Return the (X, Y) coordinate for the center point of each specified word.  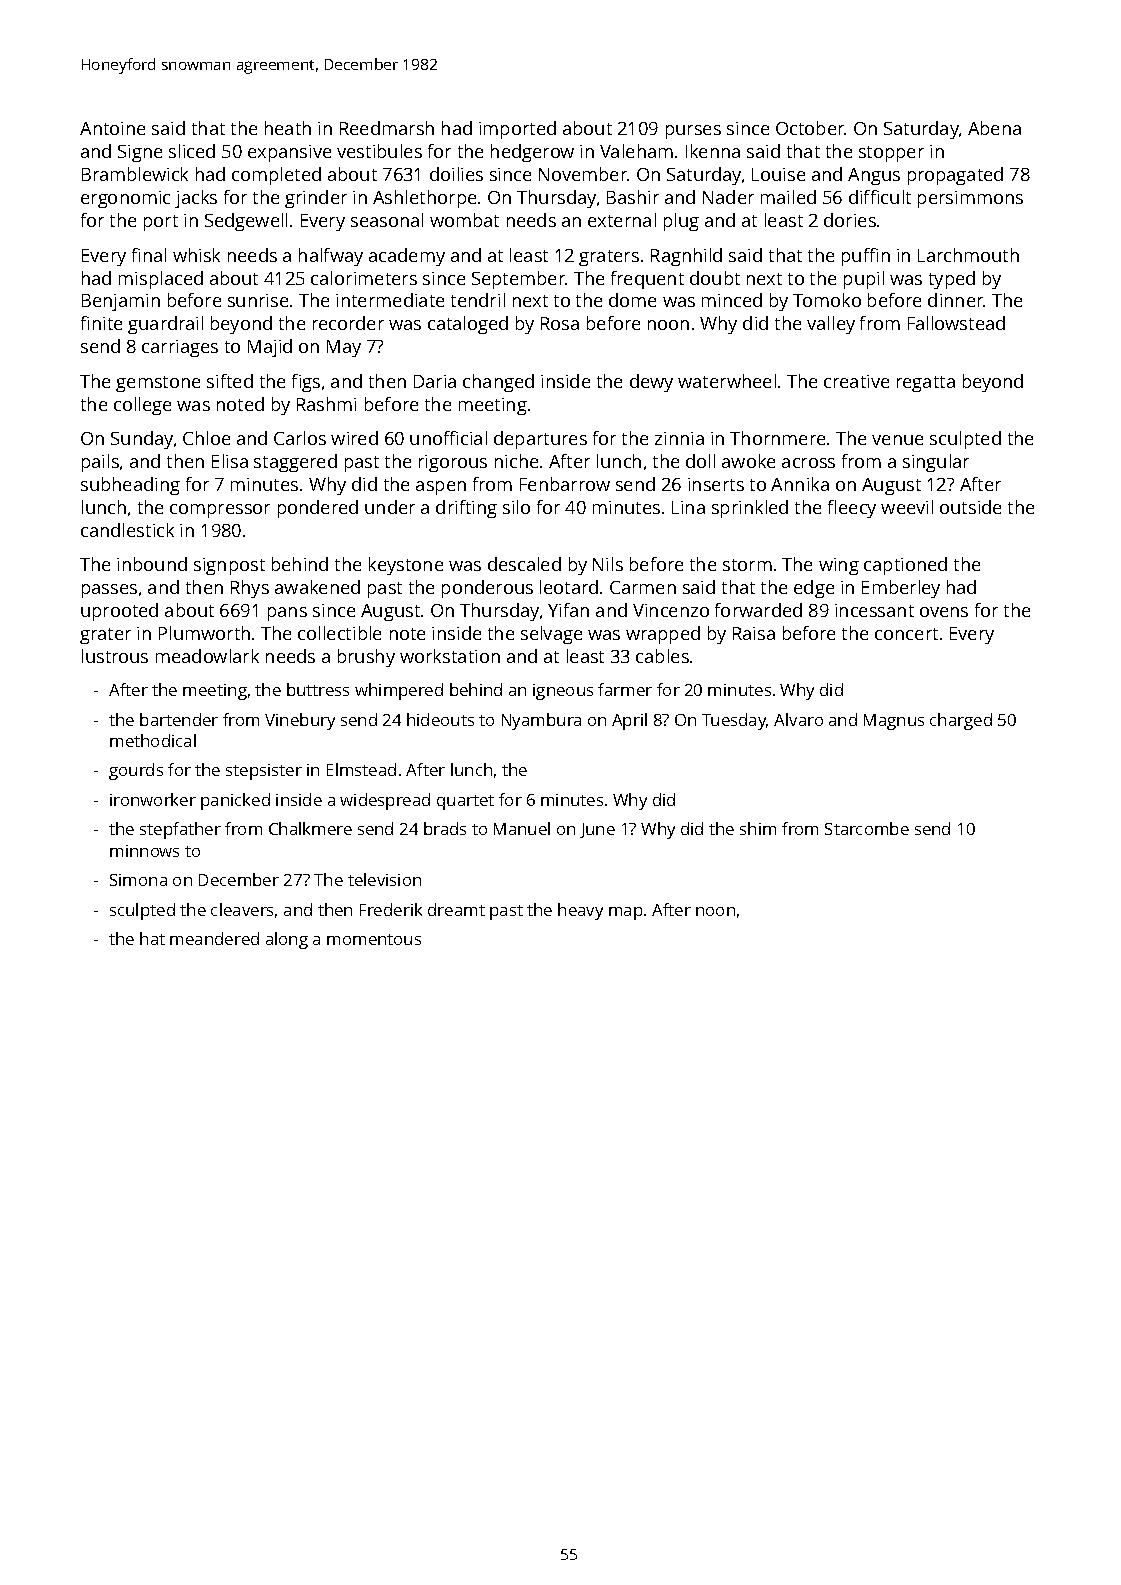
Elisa (230, 461)
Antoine (112, 128)
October (810, 128)
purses (693, 132)
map (625, 913)
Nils (608, 564)
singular (936, 463)
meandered (214, 938)
